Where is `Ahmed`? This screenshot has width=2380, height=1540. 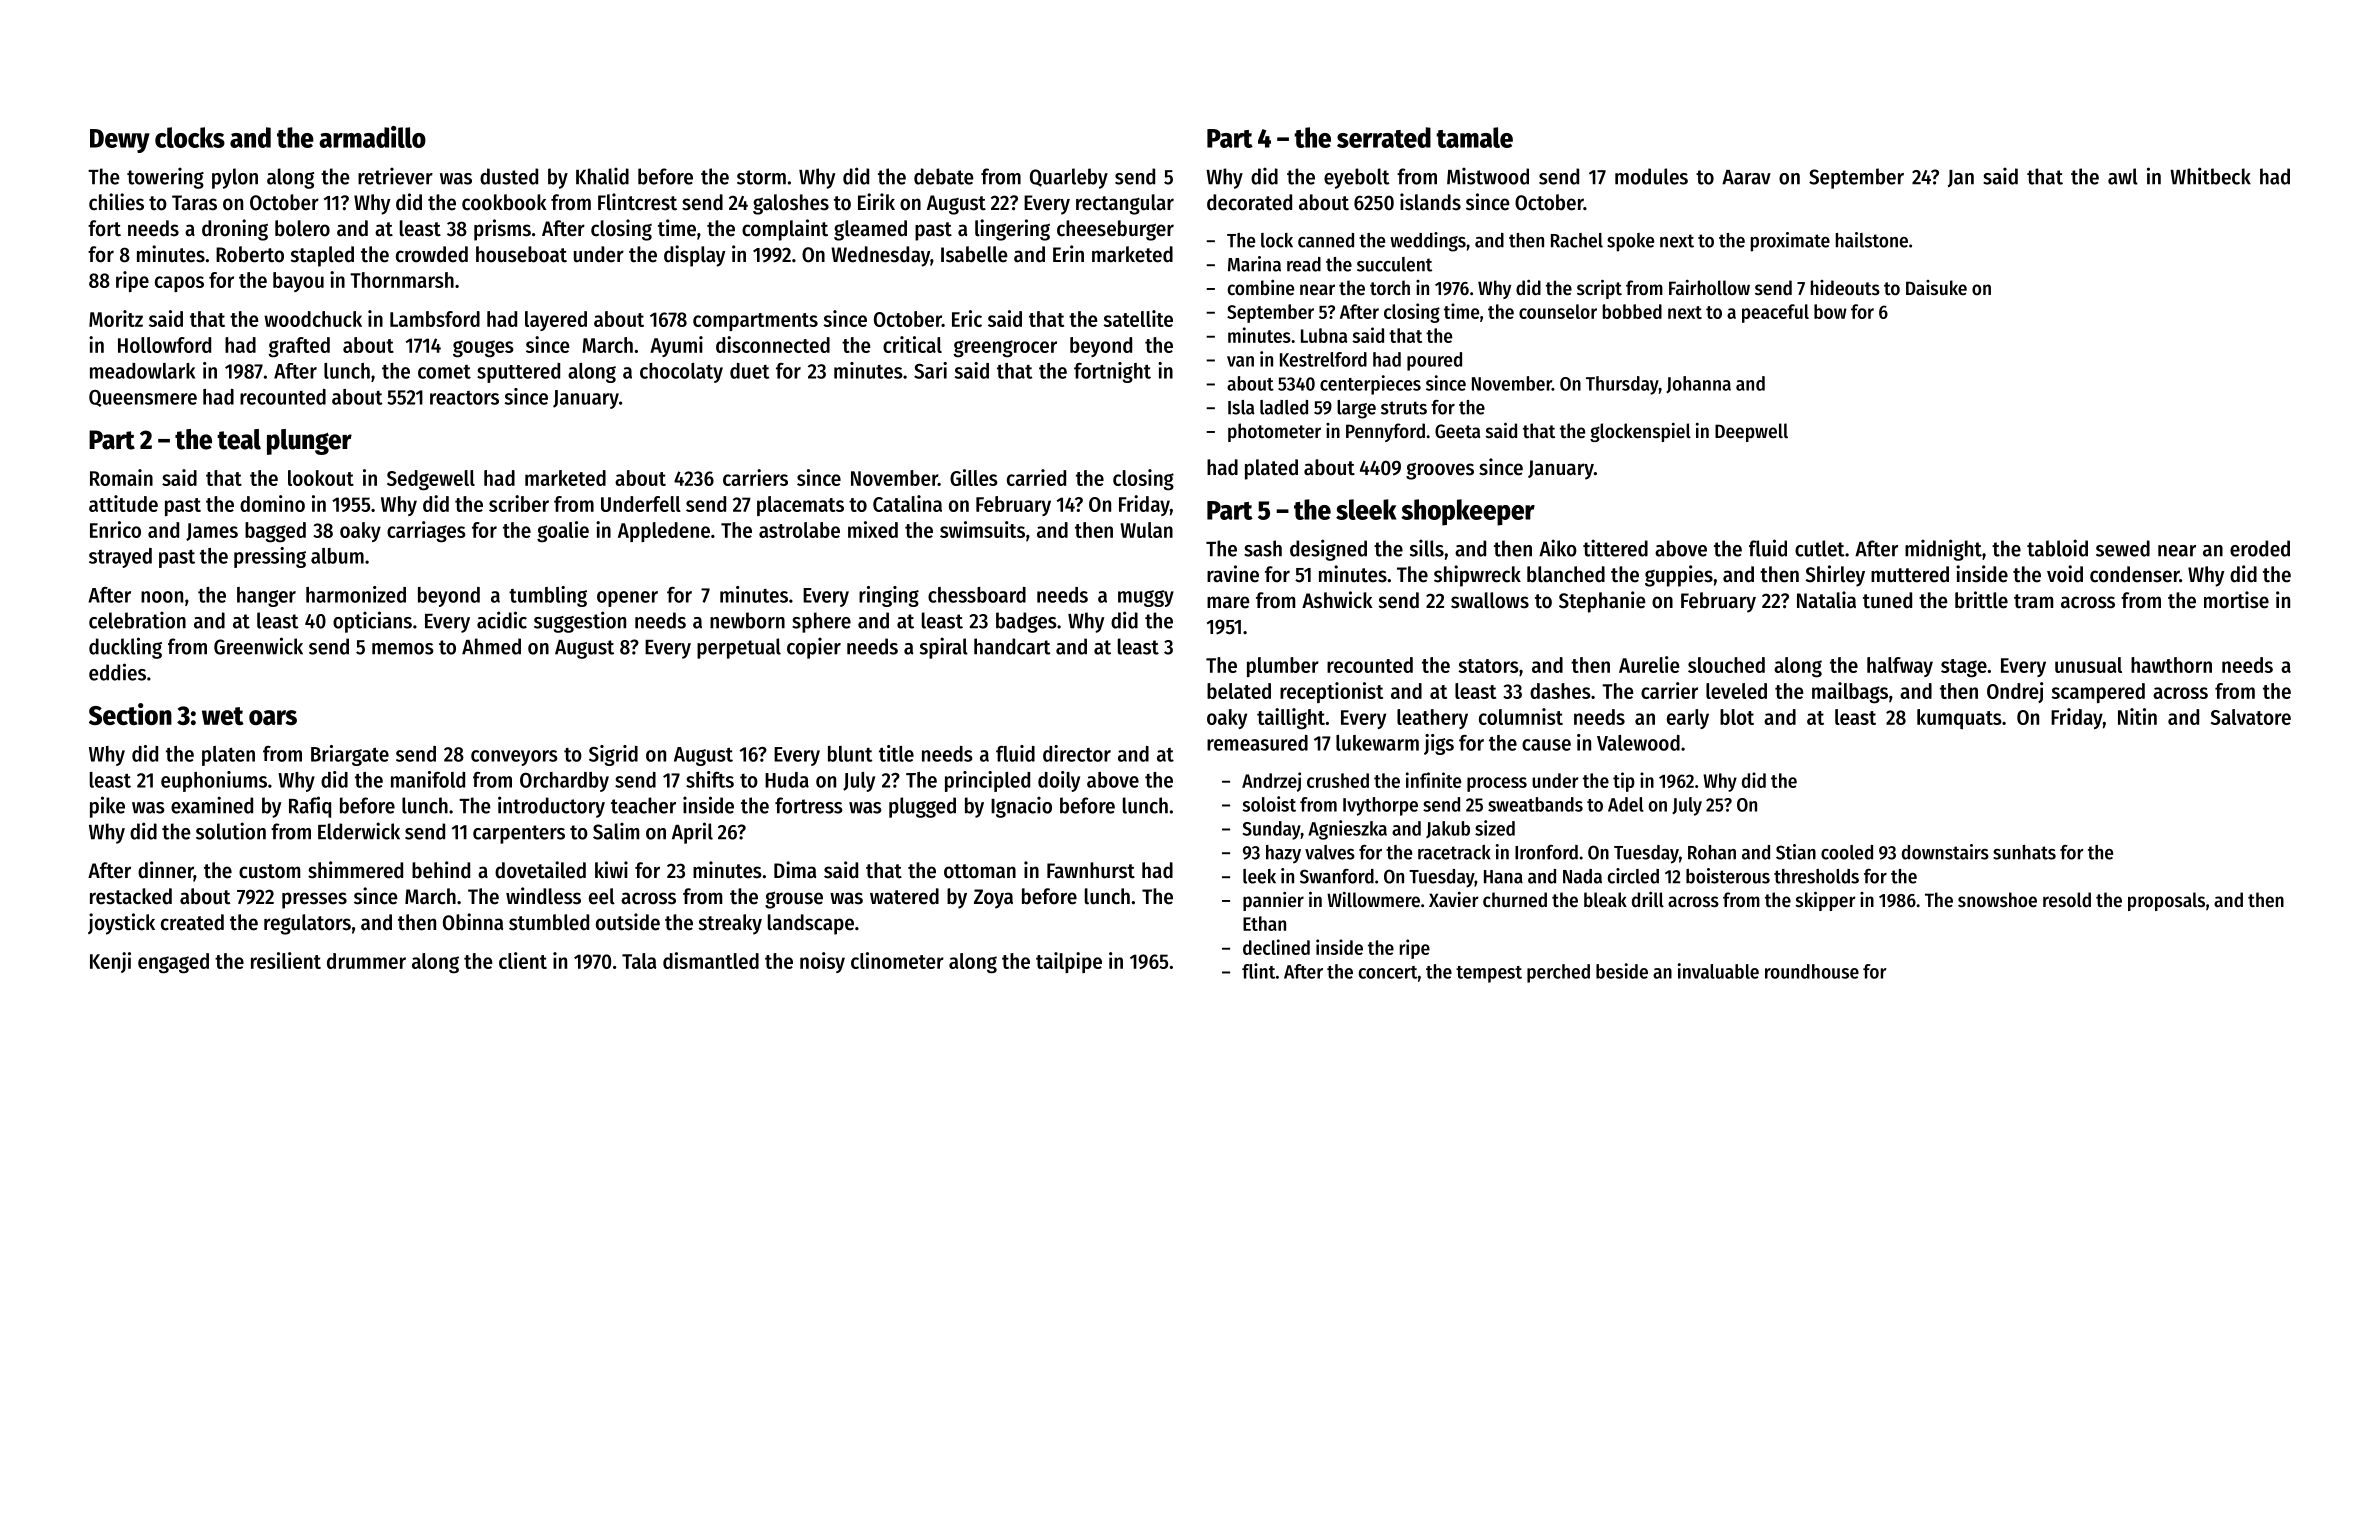
Ahmed is located at coordinates (491, 646).
